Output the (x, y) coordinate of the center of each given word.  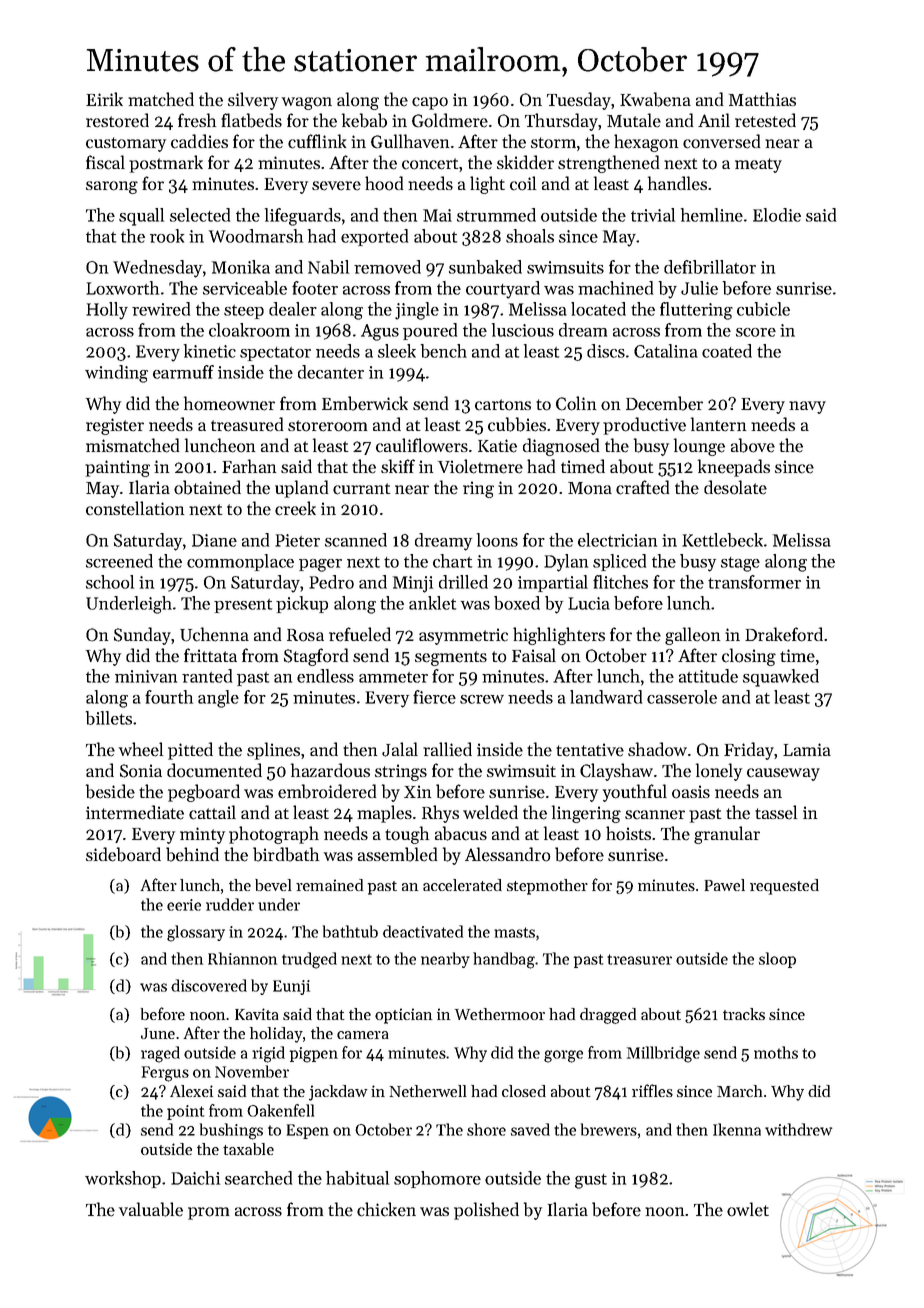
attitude (708, 676)
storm (553, 143)
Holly (107, 311)
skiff (398, 466)
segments (451, 658)
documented (214, 770)
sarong (112, 187)
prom (208, 1213)
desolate (735, 487)
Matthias (762, 99)
